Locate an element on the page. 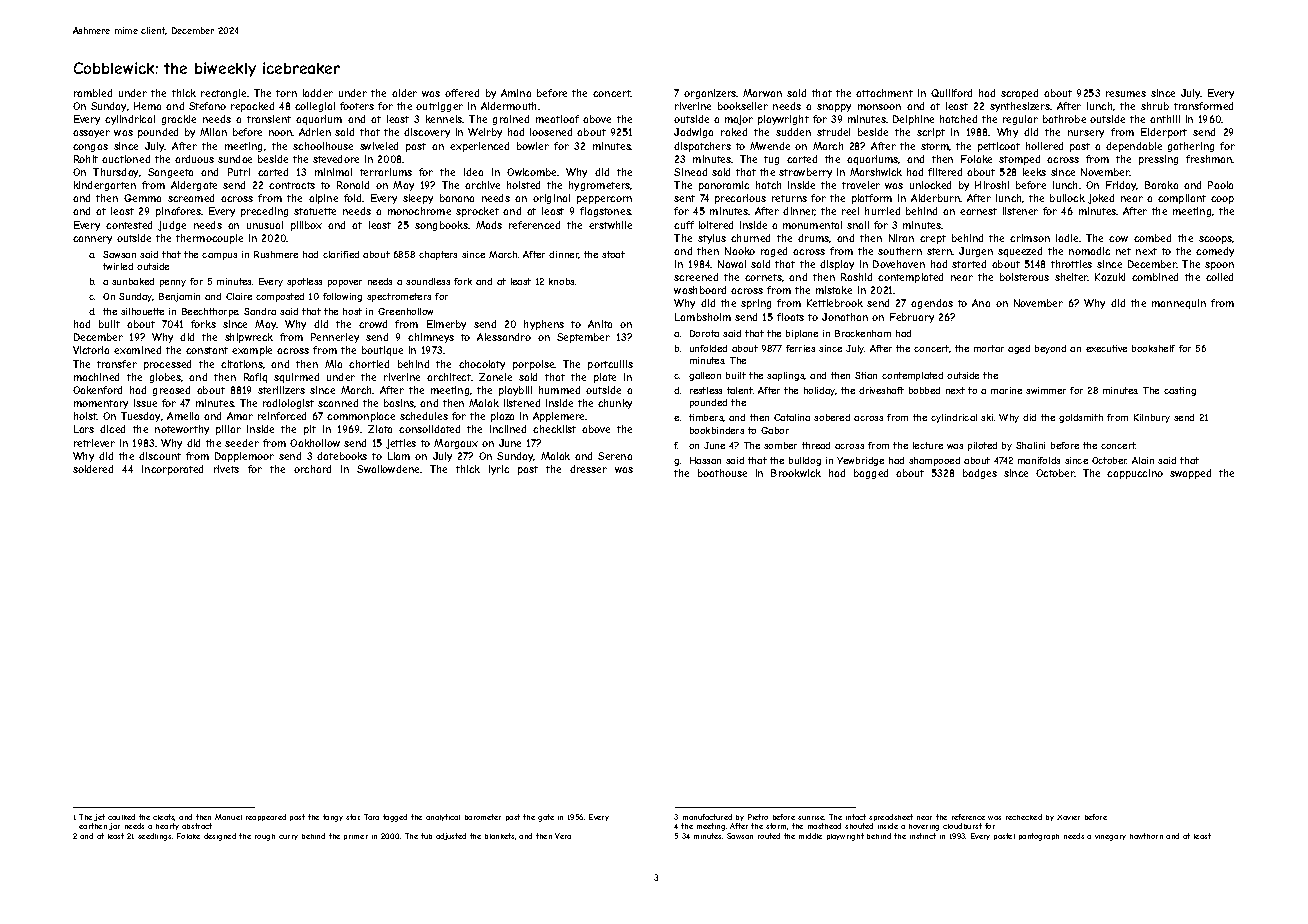  congas is located at coordinates (90, 148).
